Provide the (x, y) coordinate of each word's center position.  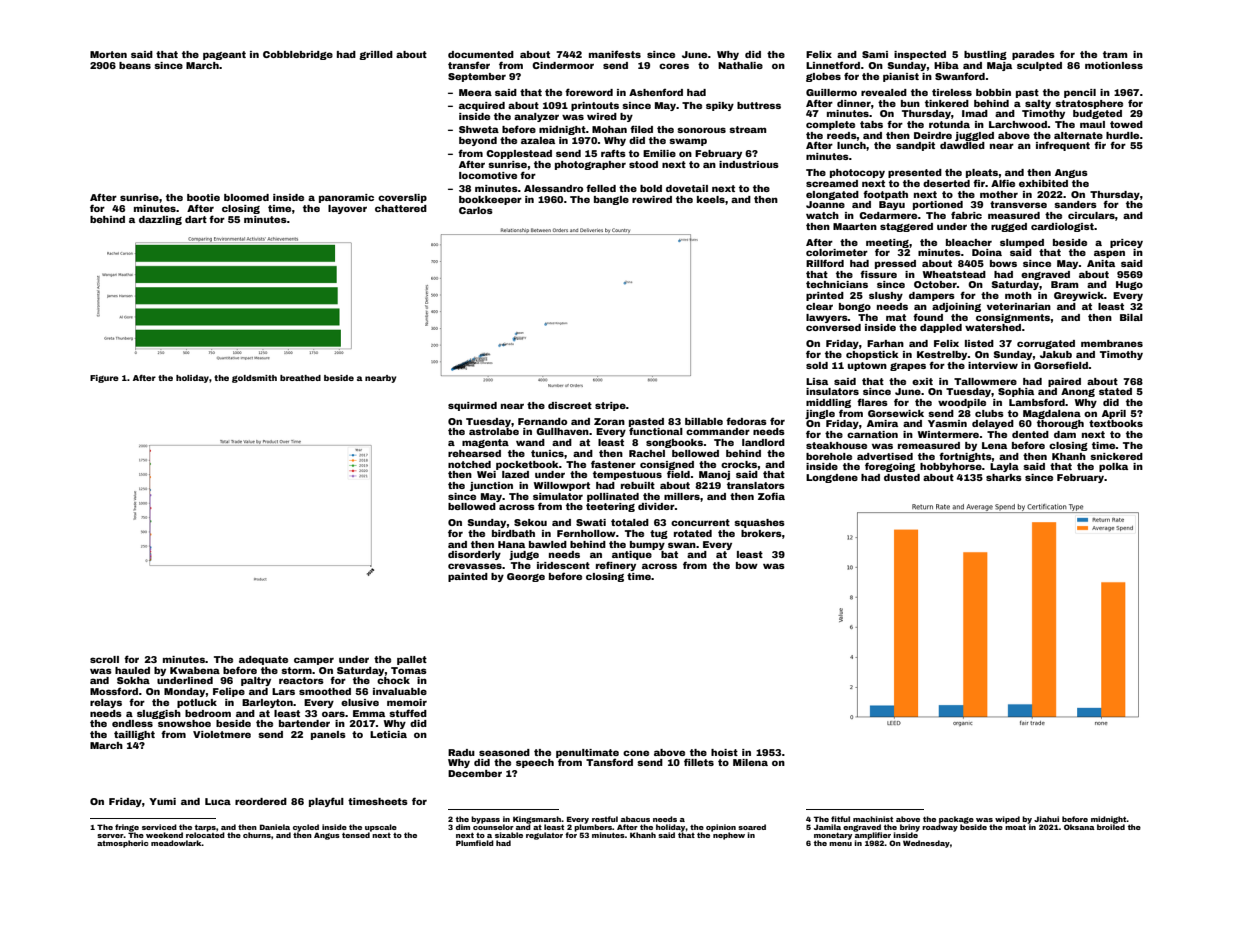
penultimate (587, 753)
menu (840, 844)
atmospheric (122, 844)
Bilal (1131, 317)
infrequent (1063, 146)
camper (314, 661)
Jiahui (1046, 819)
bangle (611, 200)
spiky (720, 106)
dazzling (160, 220)
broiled (1111, 827)
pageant (224, 55)
